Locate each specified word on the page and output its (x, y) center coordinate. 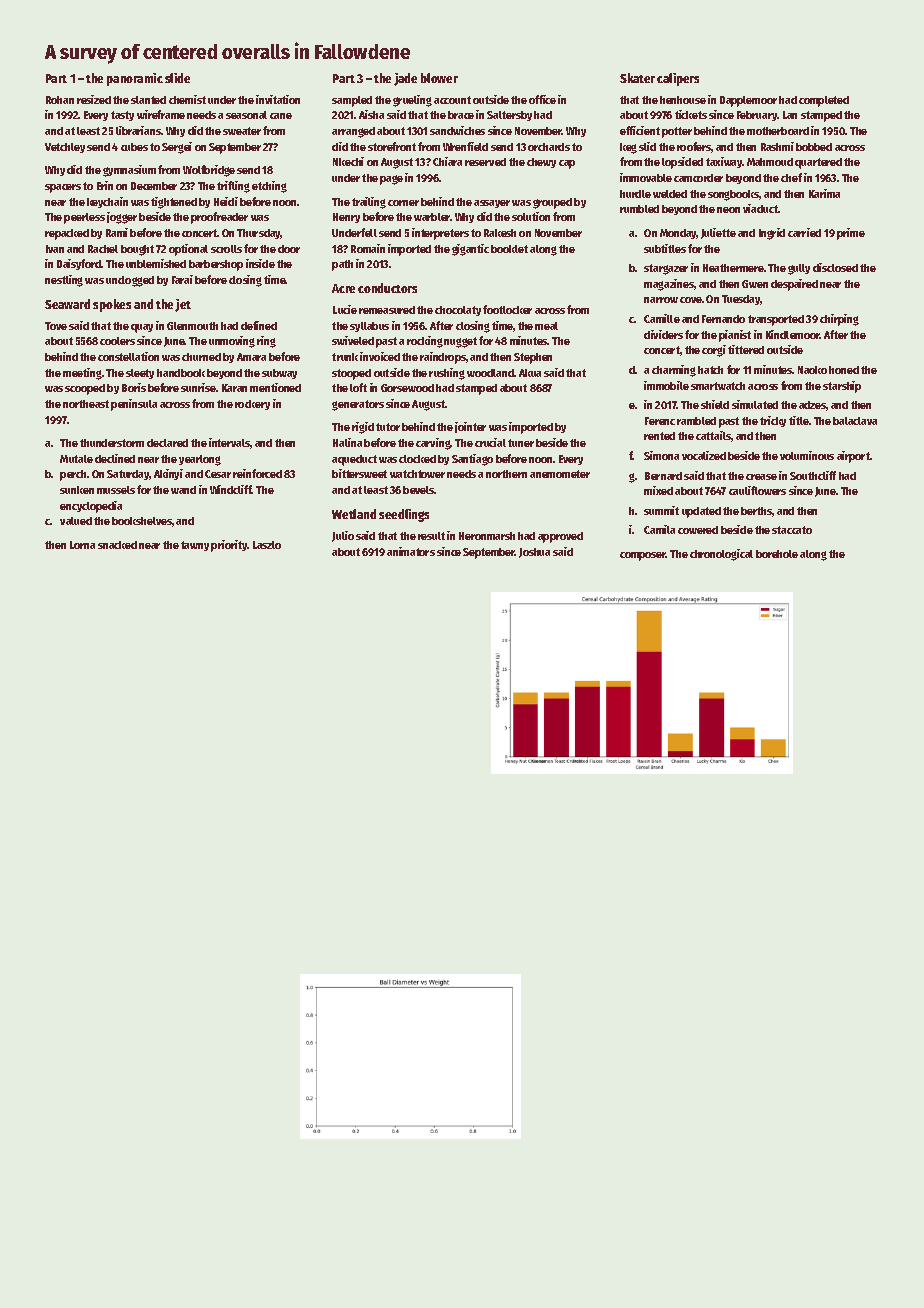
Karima (824, 193)
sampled (352, 101)
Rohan (60, 100)
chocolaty (458, 311)
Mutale (76, 459)
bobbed (814, 147)
